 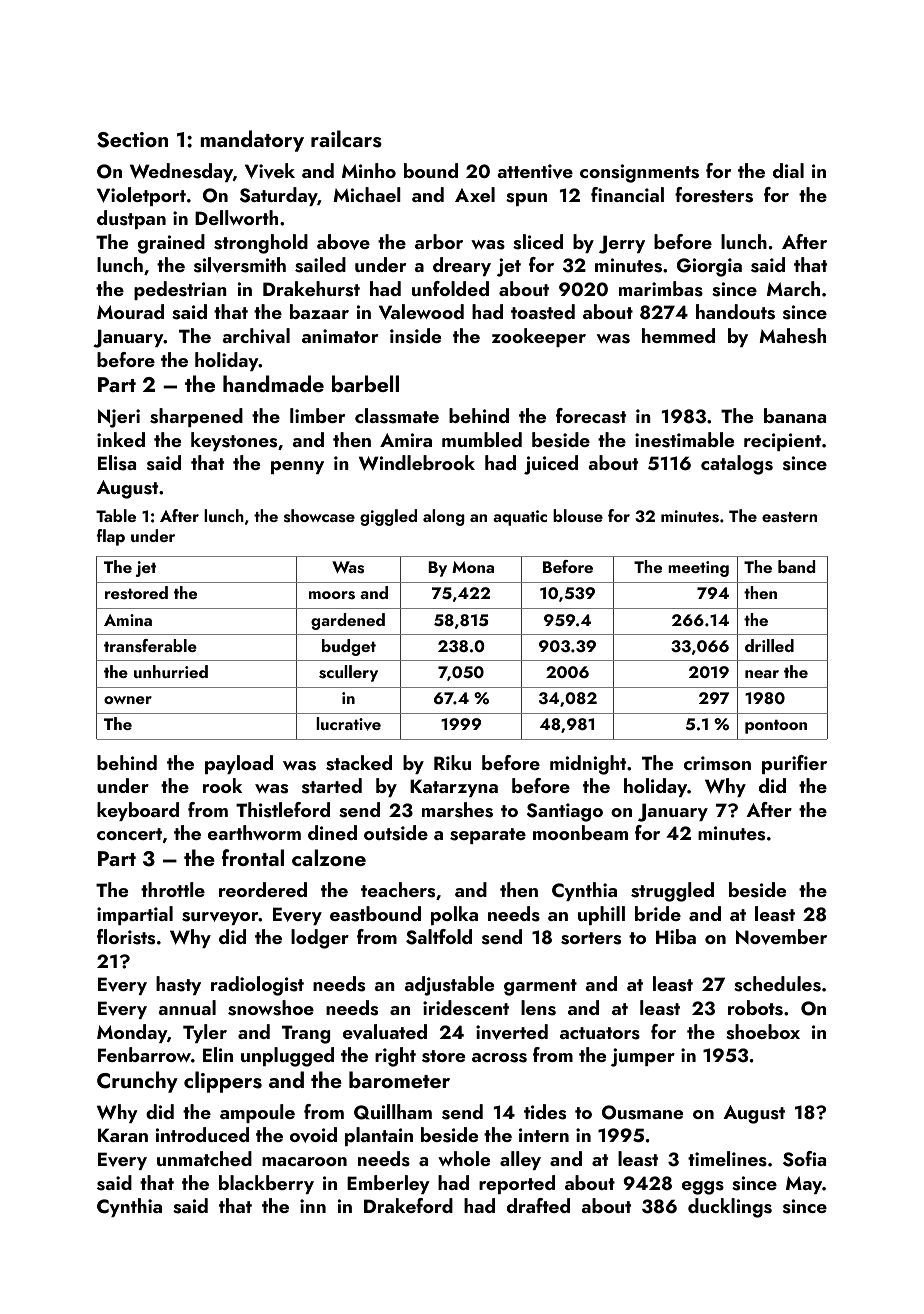 I want to click on meeting, so click(x=698, y=569).
